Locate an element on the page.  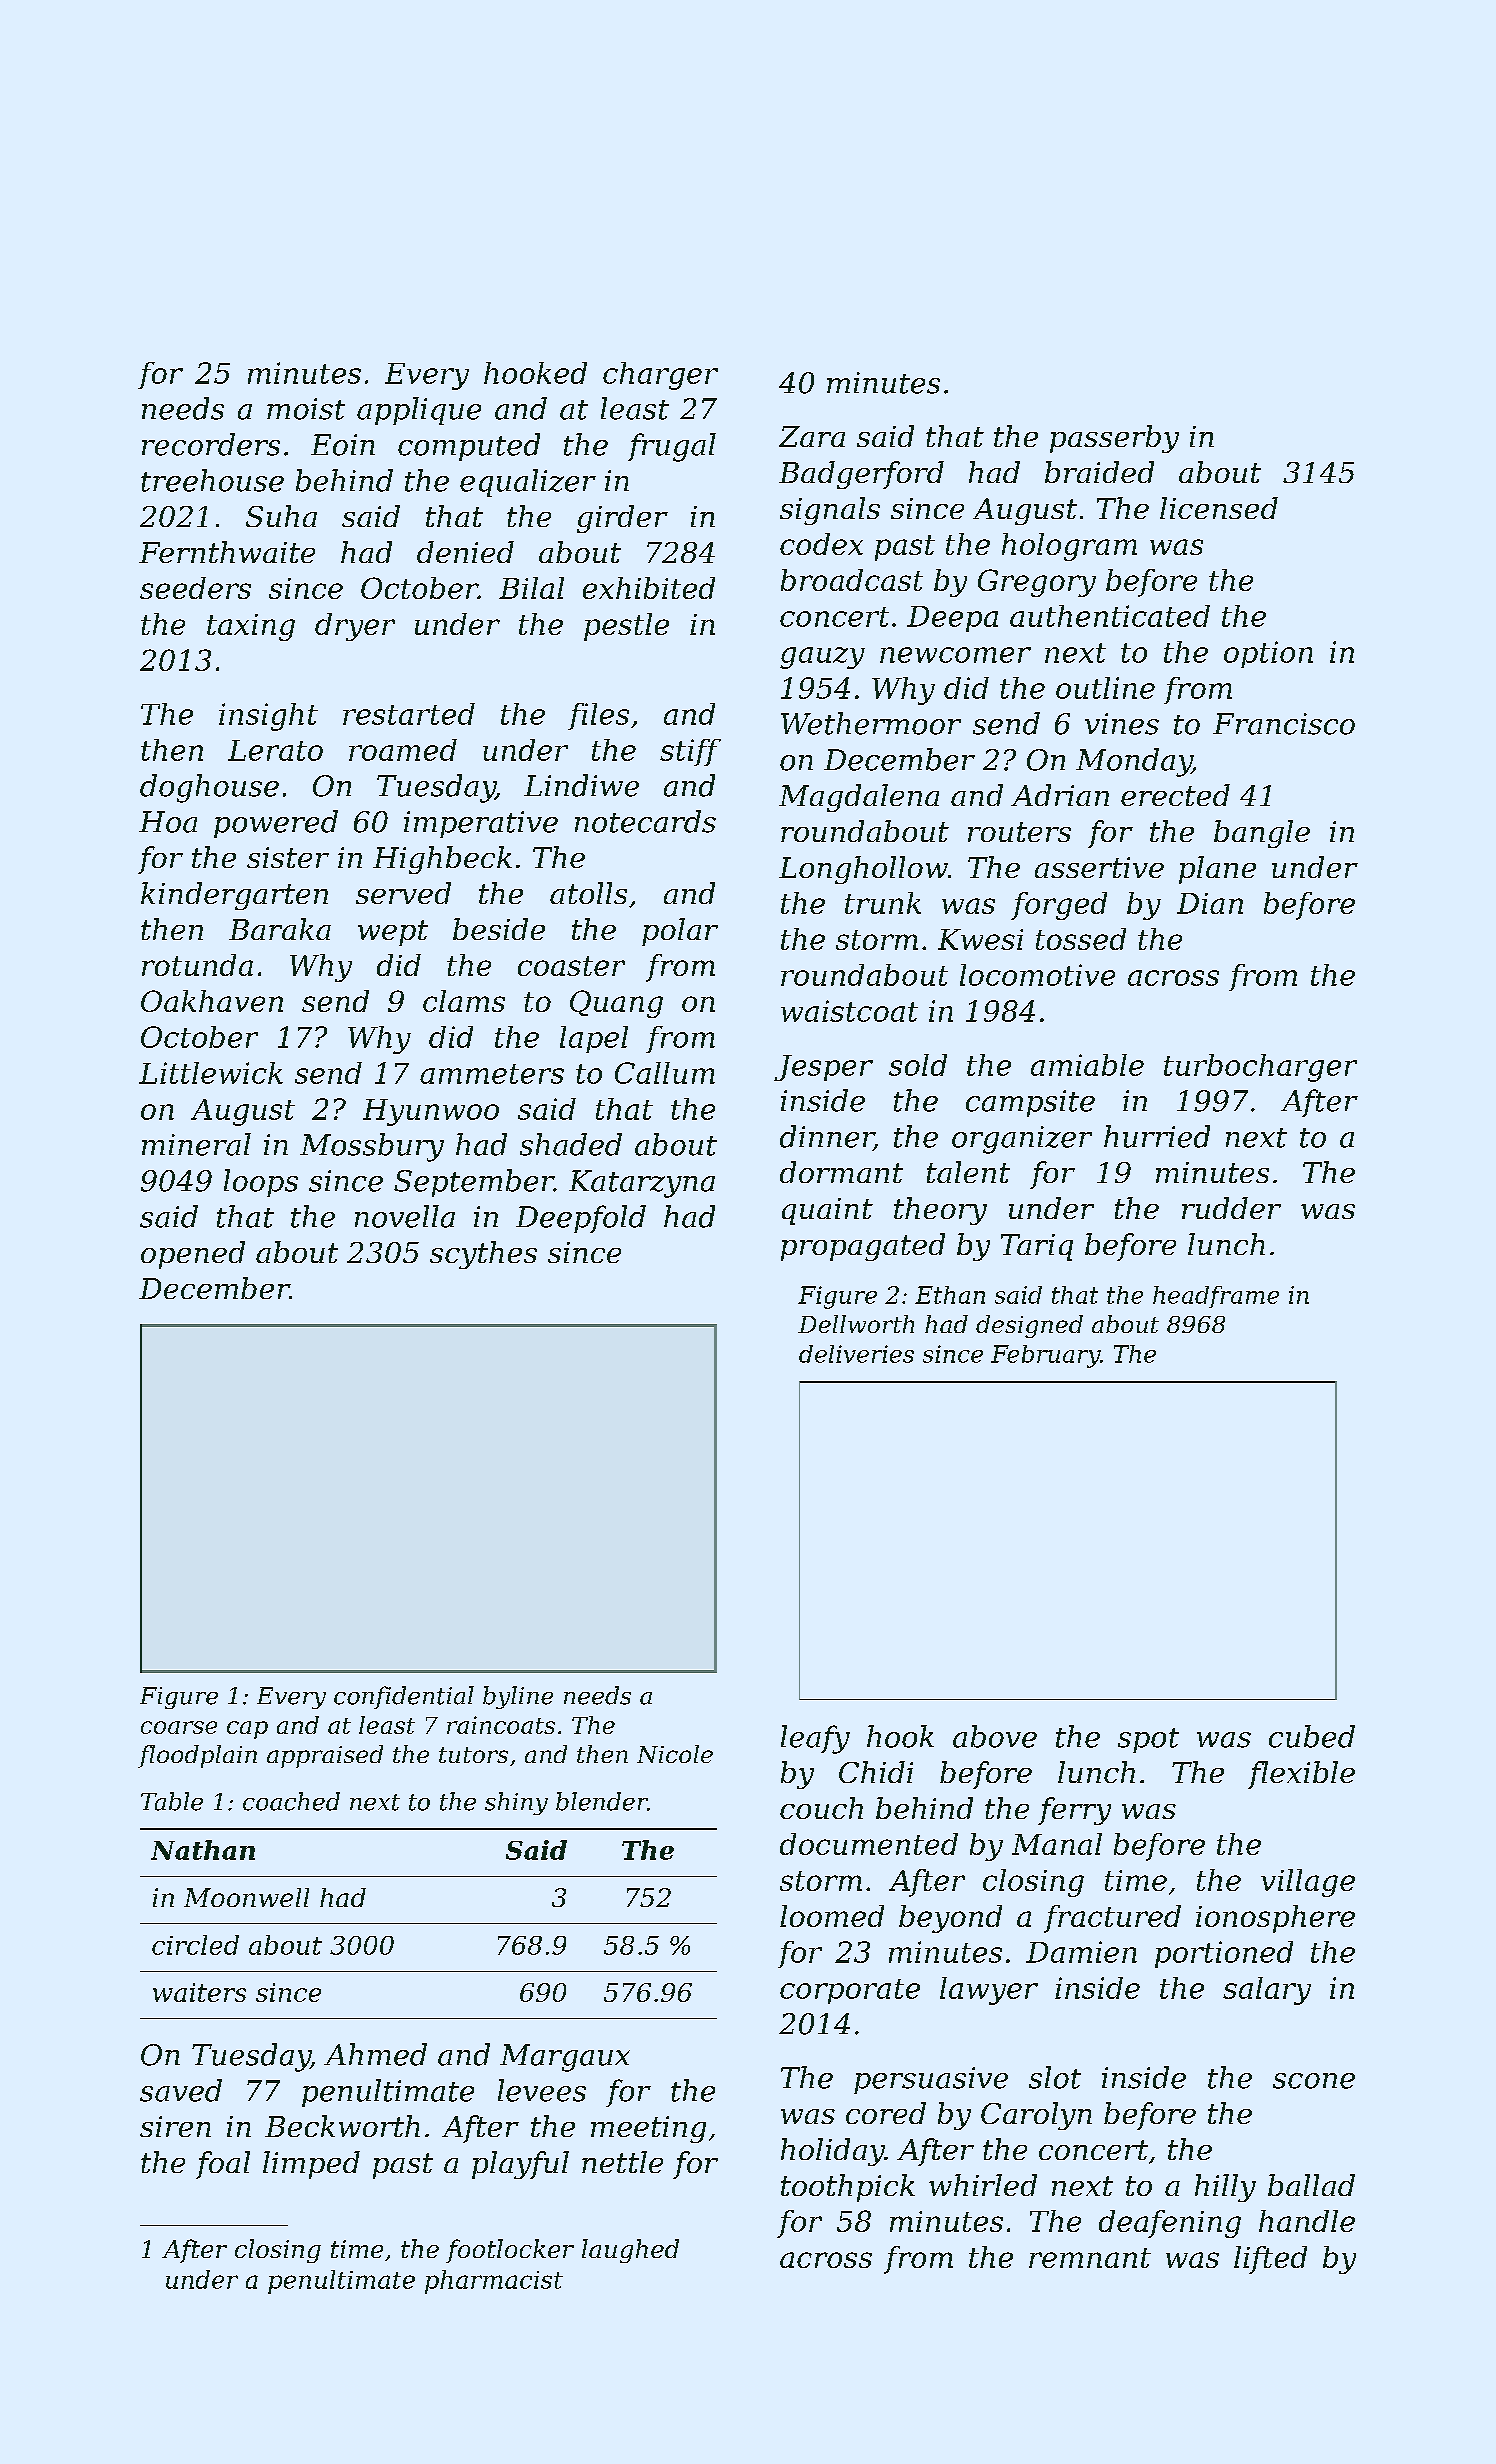
moist is located at coordinates (306, 409).
